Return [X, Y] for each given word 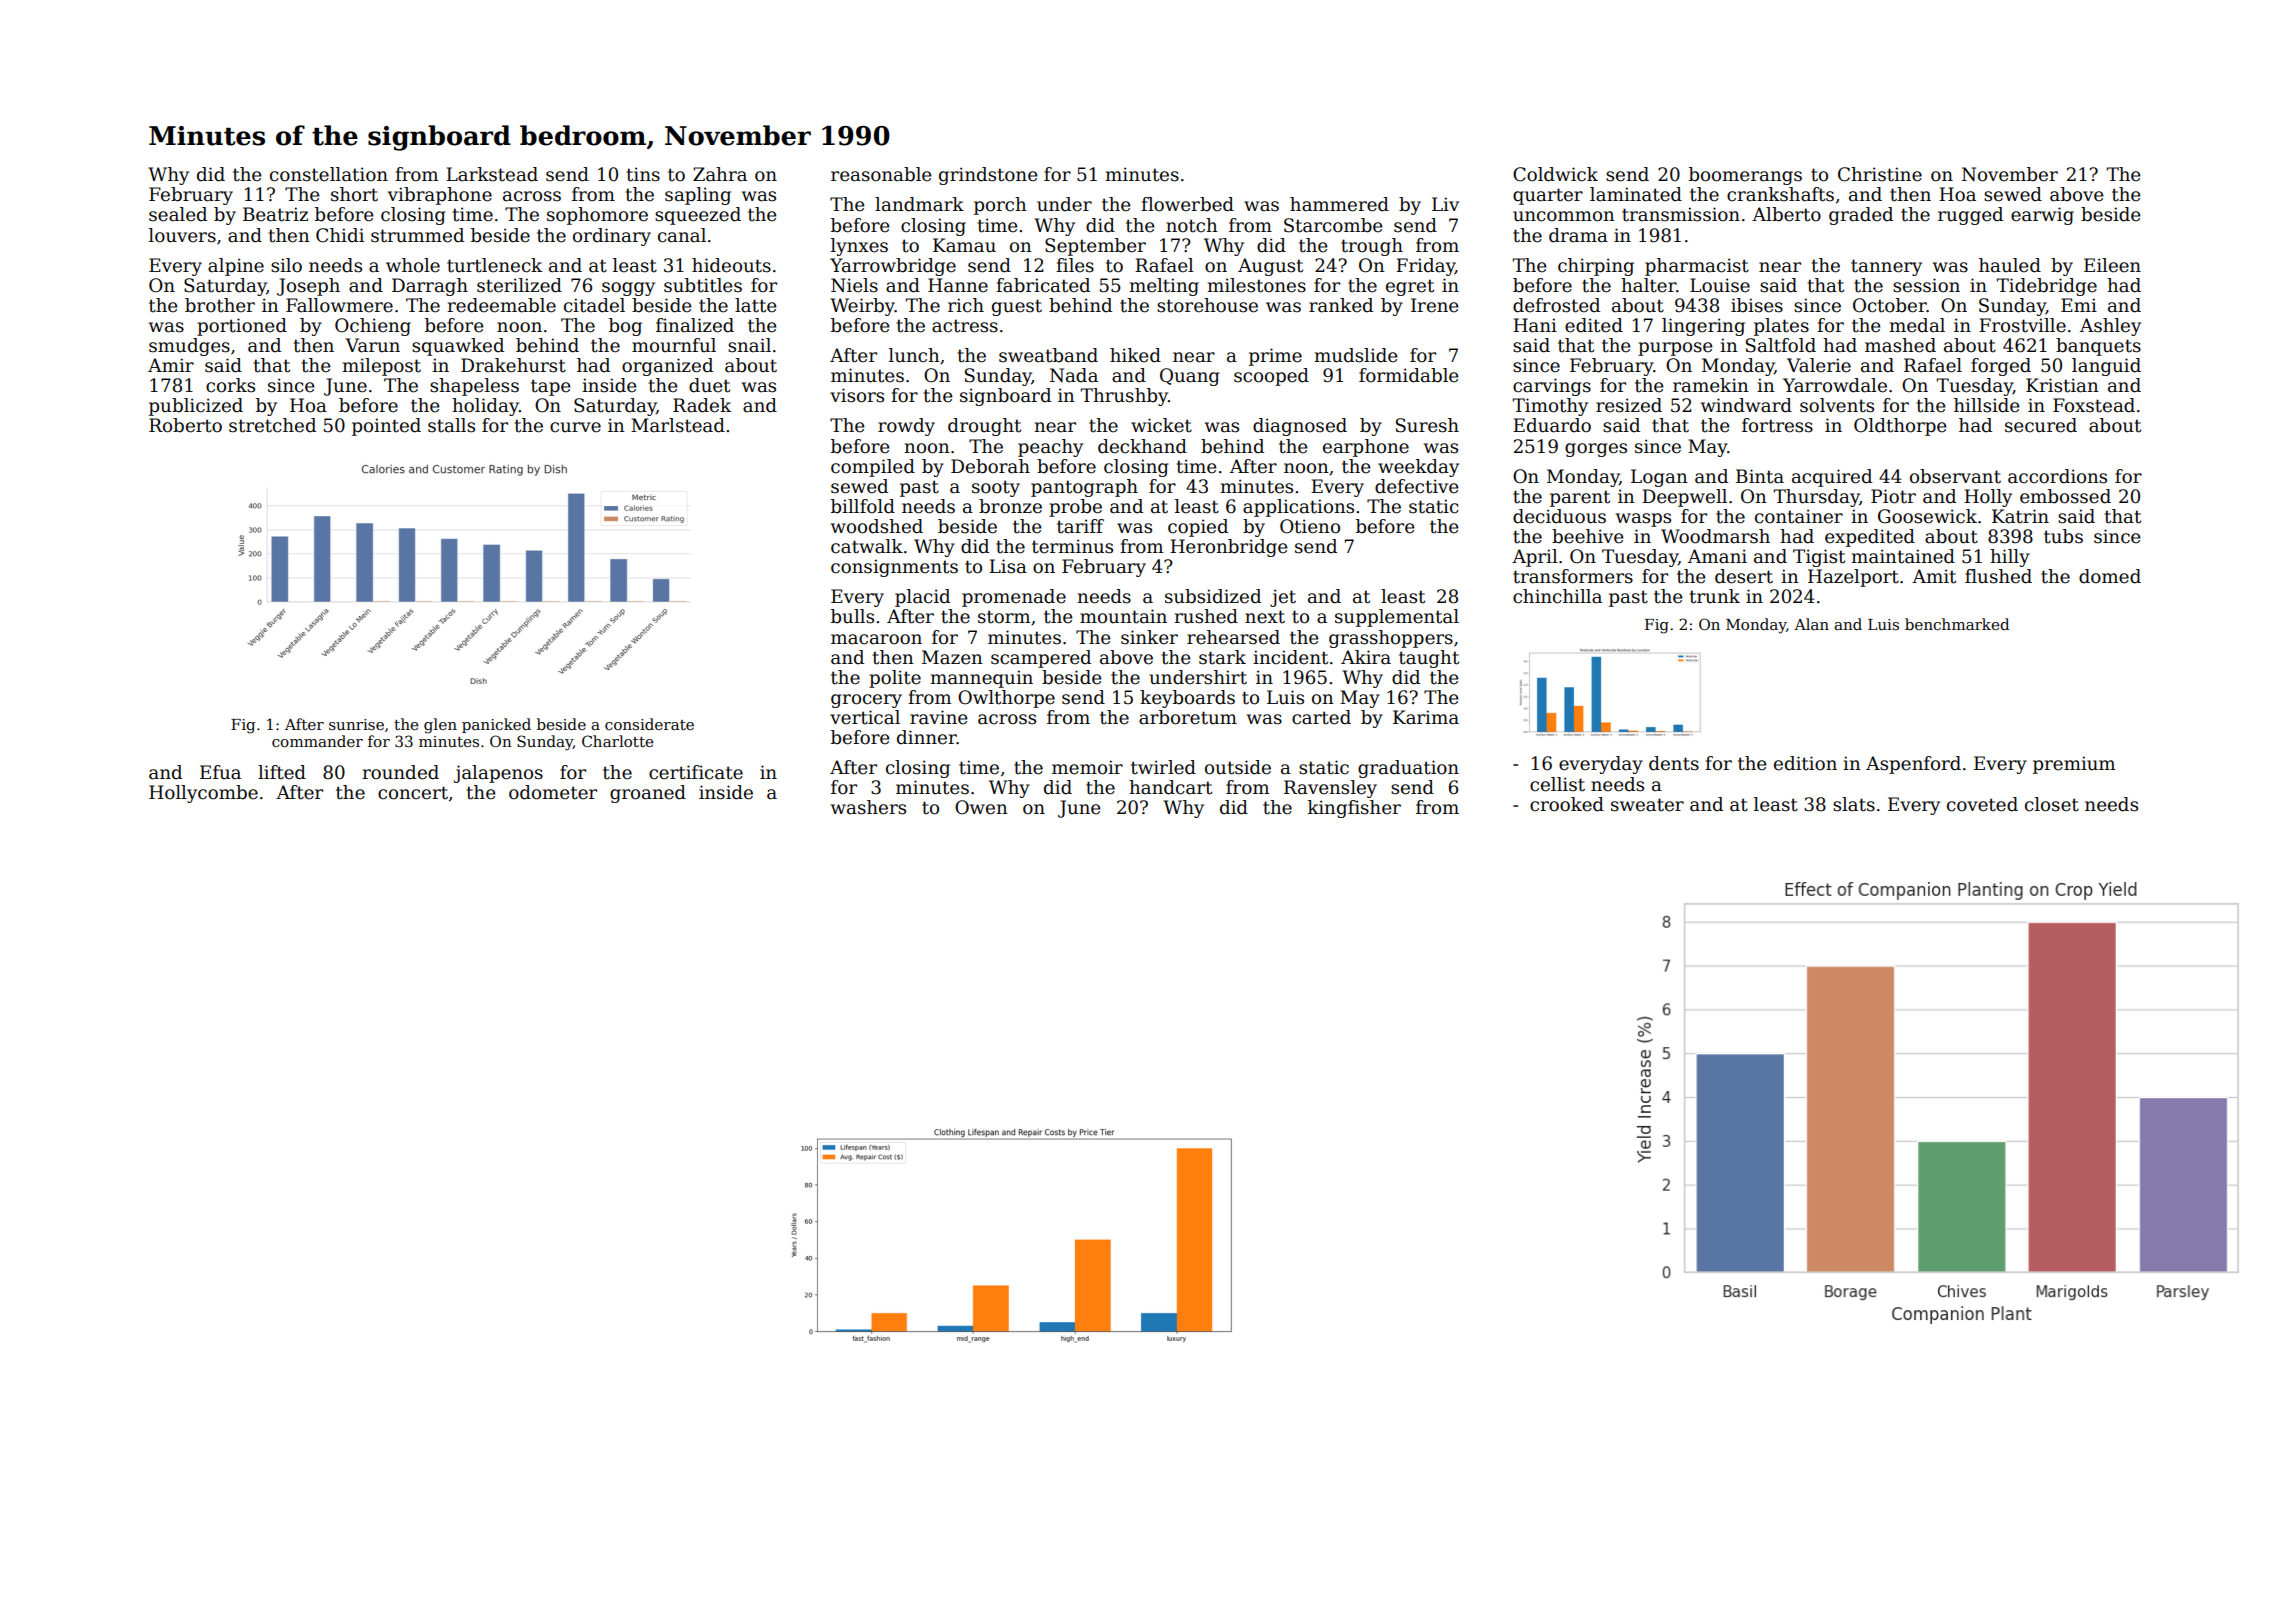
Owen [981, 807]
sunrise [356, 724]
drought [984, 427]
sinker [1149, 637]
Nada [1074, 375]
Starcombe [1333, 225]
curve [575, 427]
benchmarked [1957, 624]
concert [413, 793]
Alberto [1786, 214]
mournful [674, 345]
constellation [329, 174]
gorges [1596, 450]
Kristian [2062, 385]
